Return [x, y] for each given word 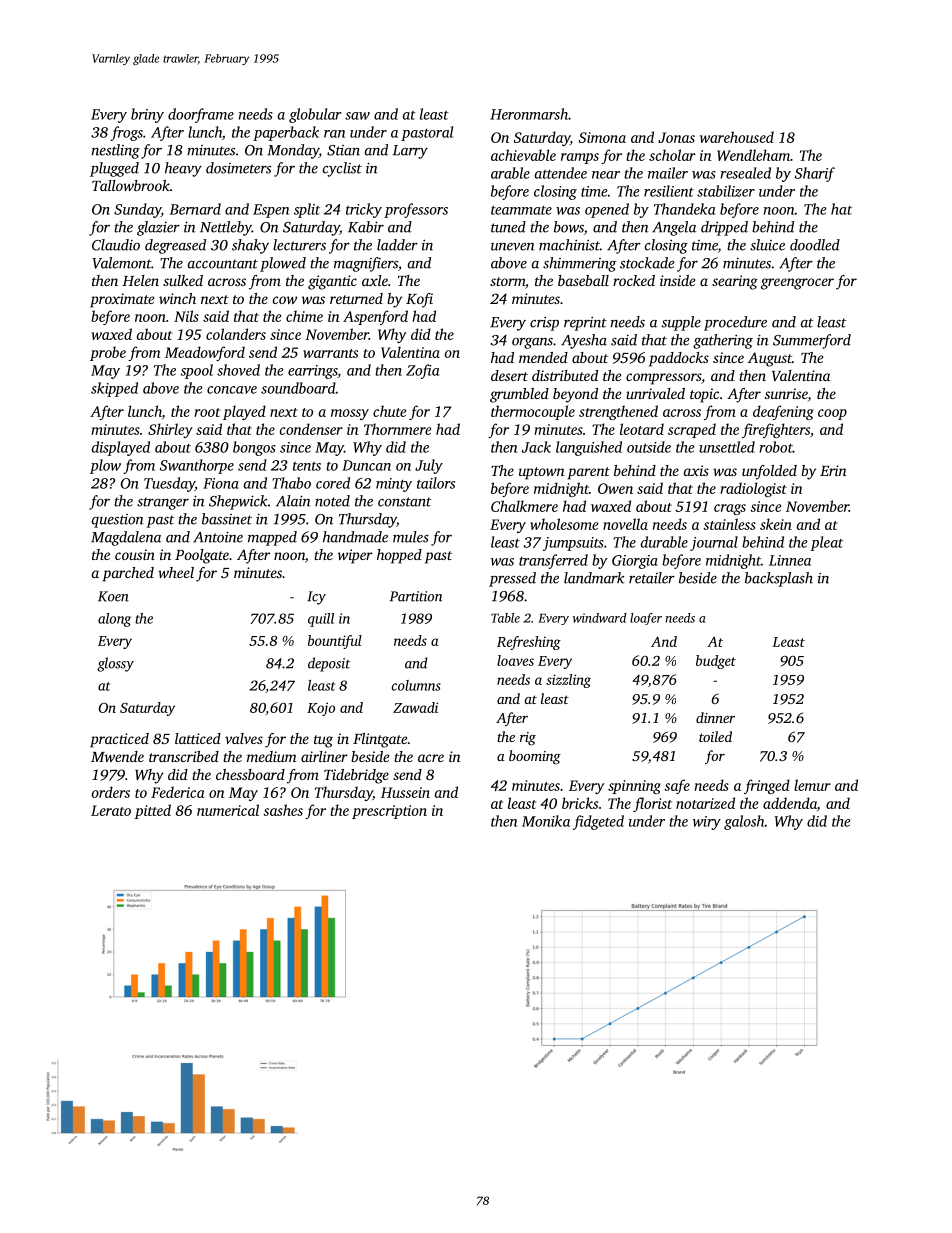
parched [128, 574]
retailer [652, 578]
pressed [512, 579]
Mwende [117, 756]
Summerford [812, 341]
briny [147, 115]
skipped [114, 389]
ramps [580, 158]
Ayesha [584, 341]
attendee [561, 173]
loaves [515, 660]
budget [716, 662]
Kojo [321, 709]
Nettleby [226, 228]
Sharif [815, 174]
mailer [668, 173]
